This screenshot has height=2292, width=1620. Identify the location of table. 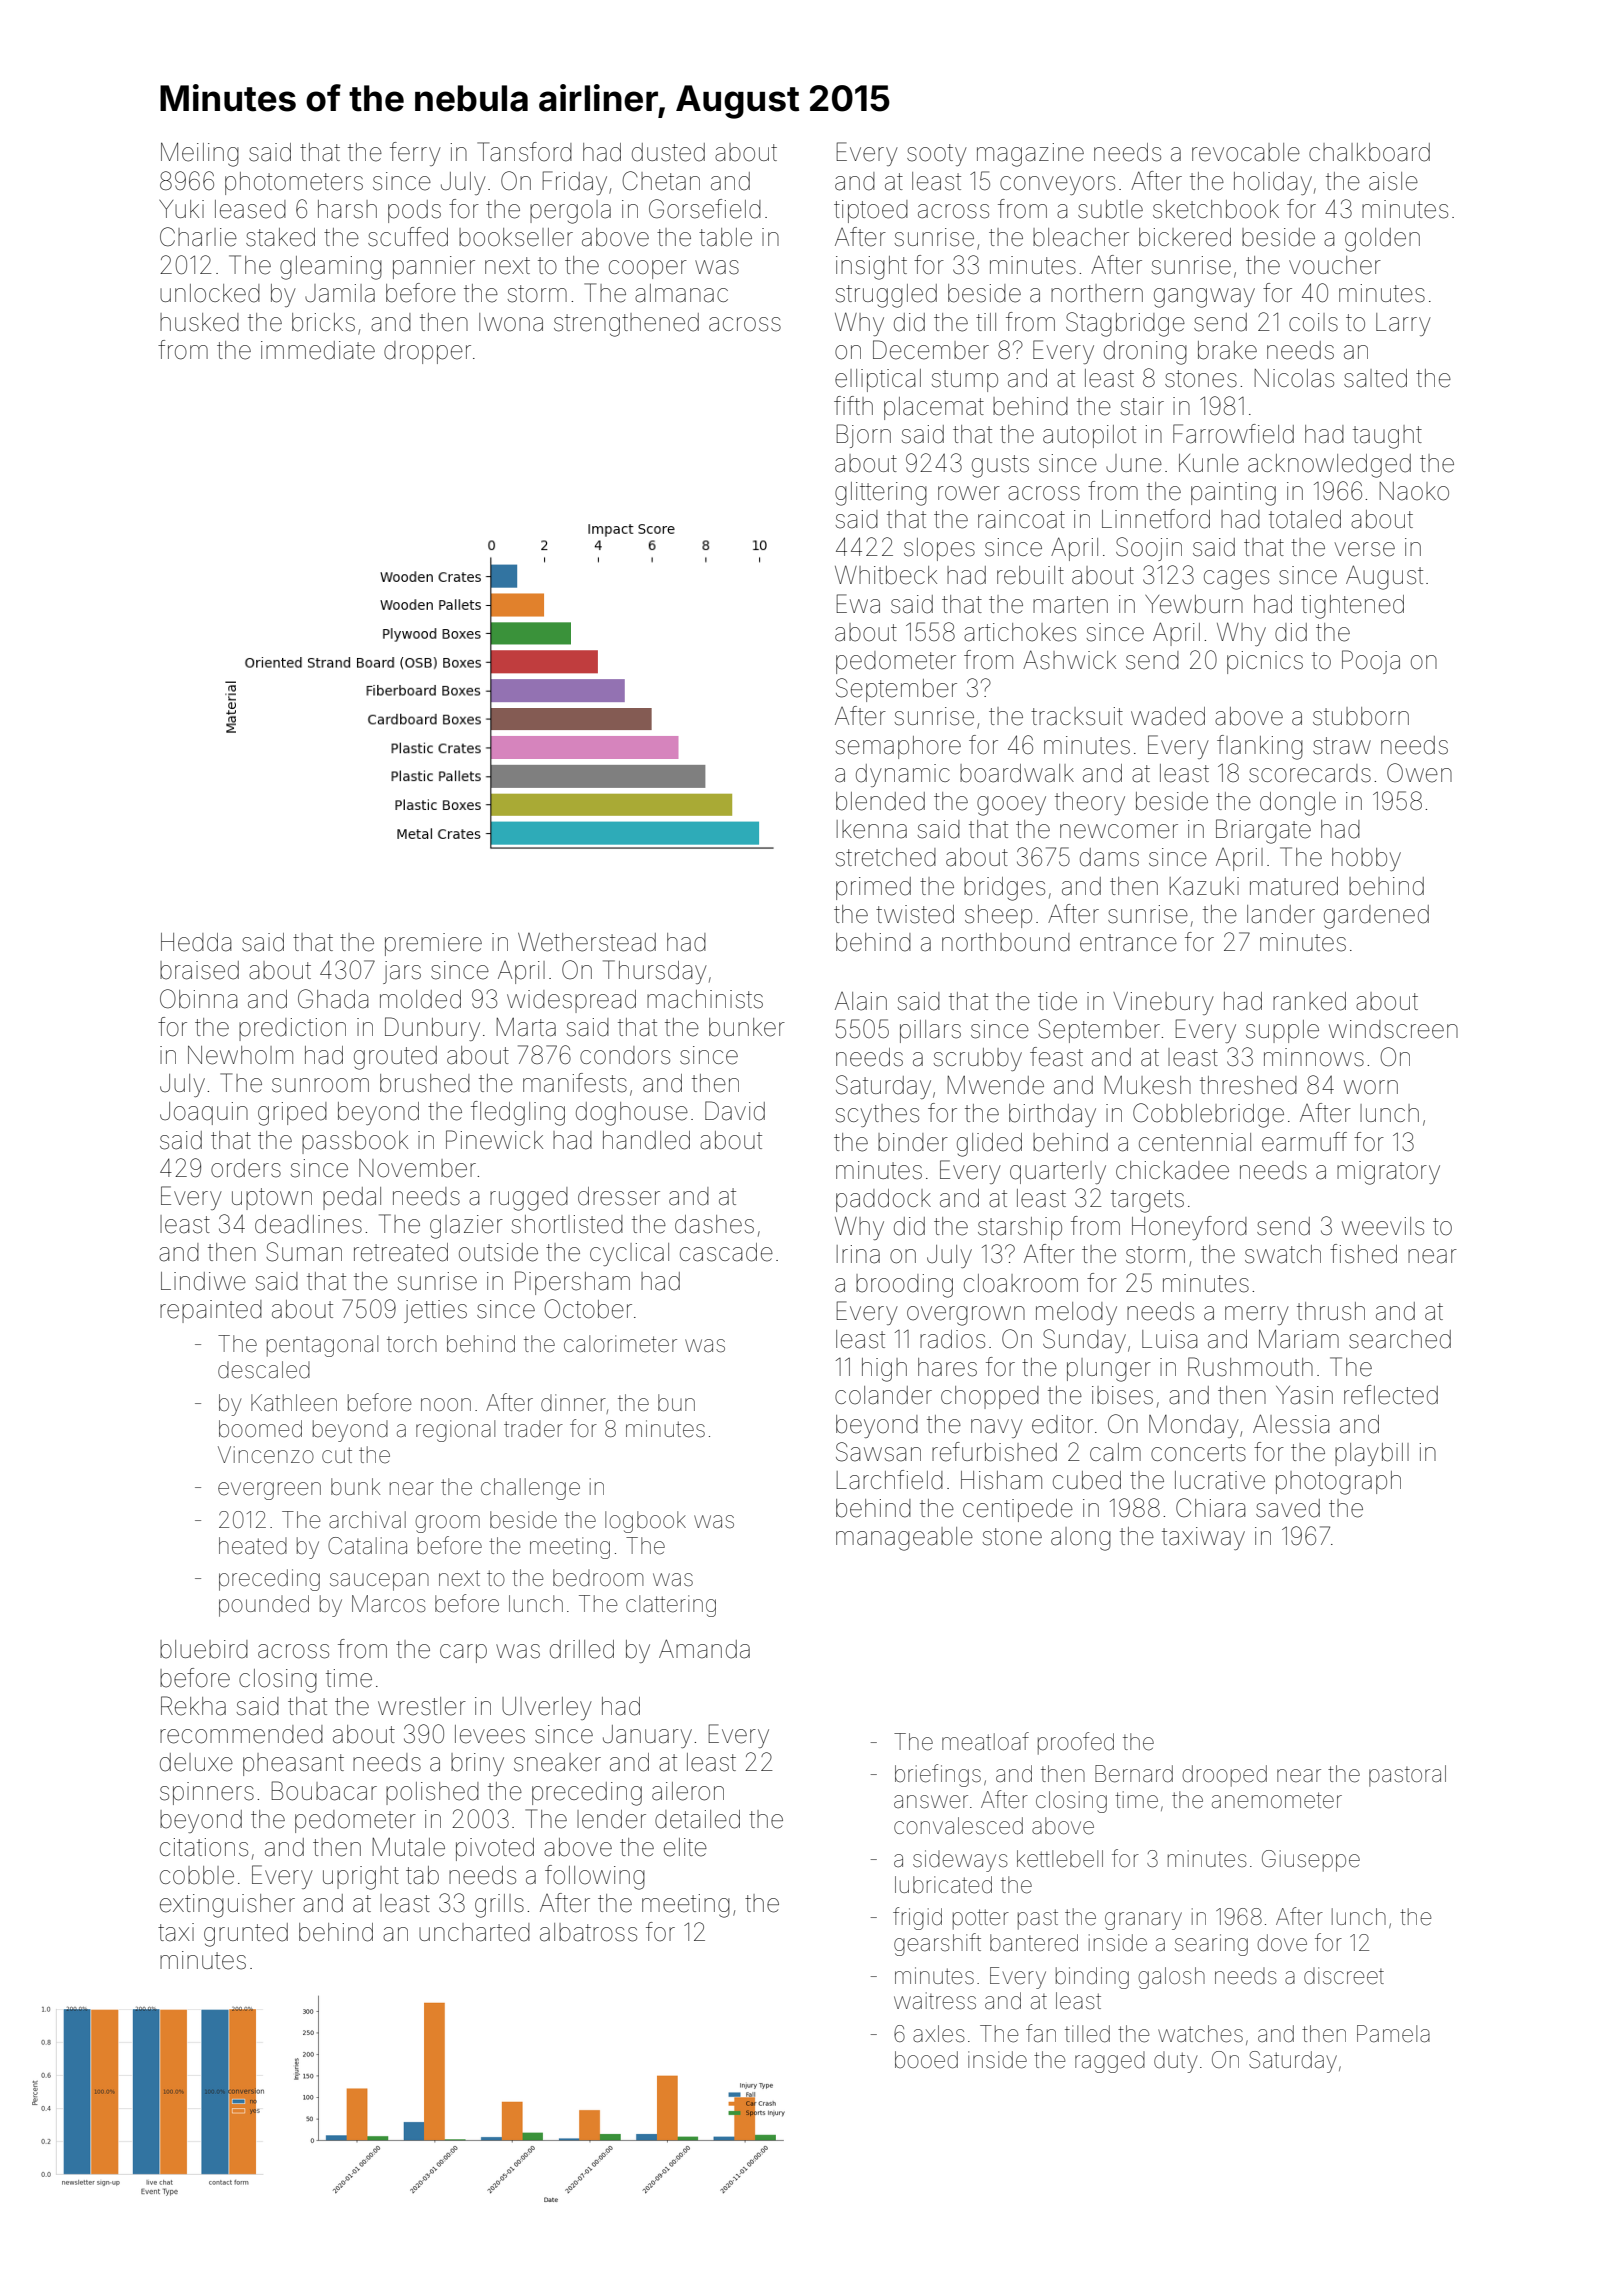
(725, 237).
